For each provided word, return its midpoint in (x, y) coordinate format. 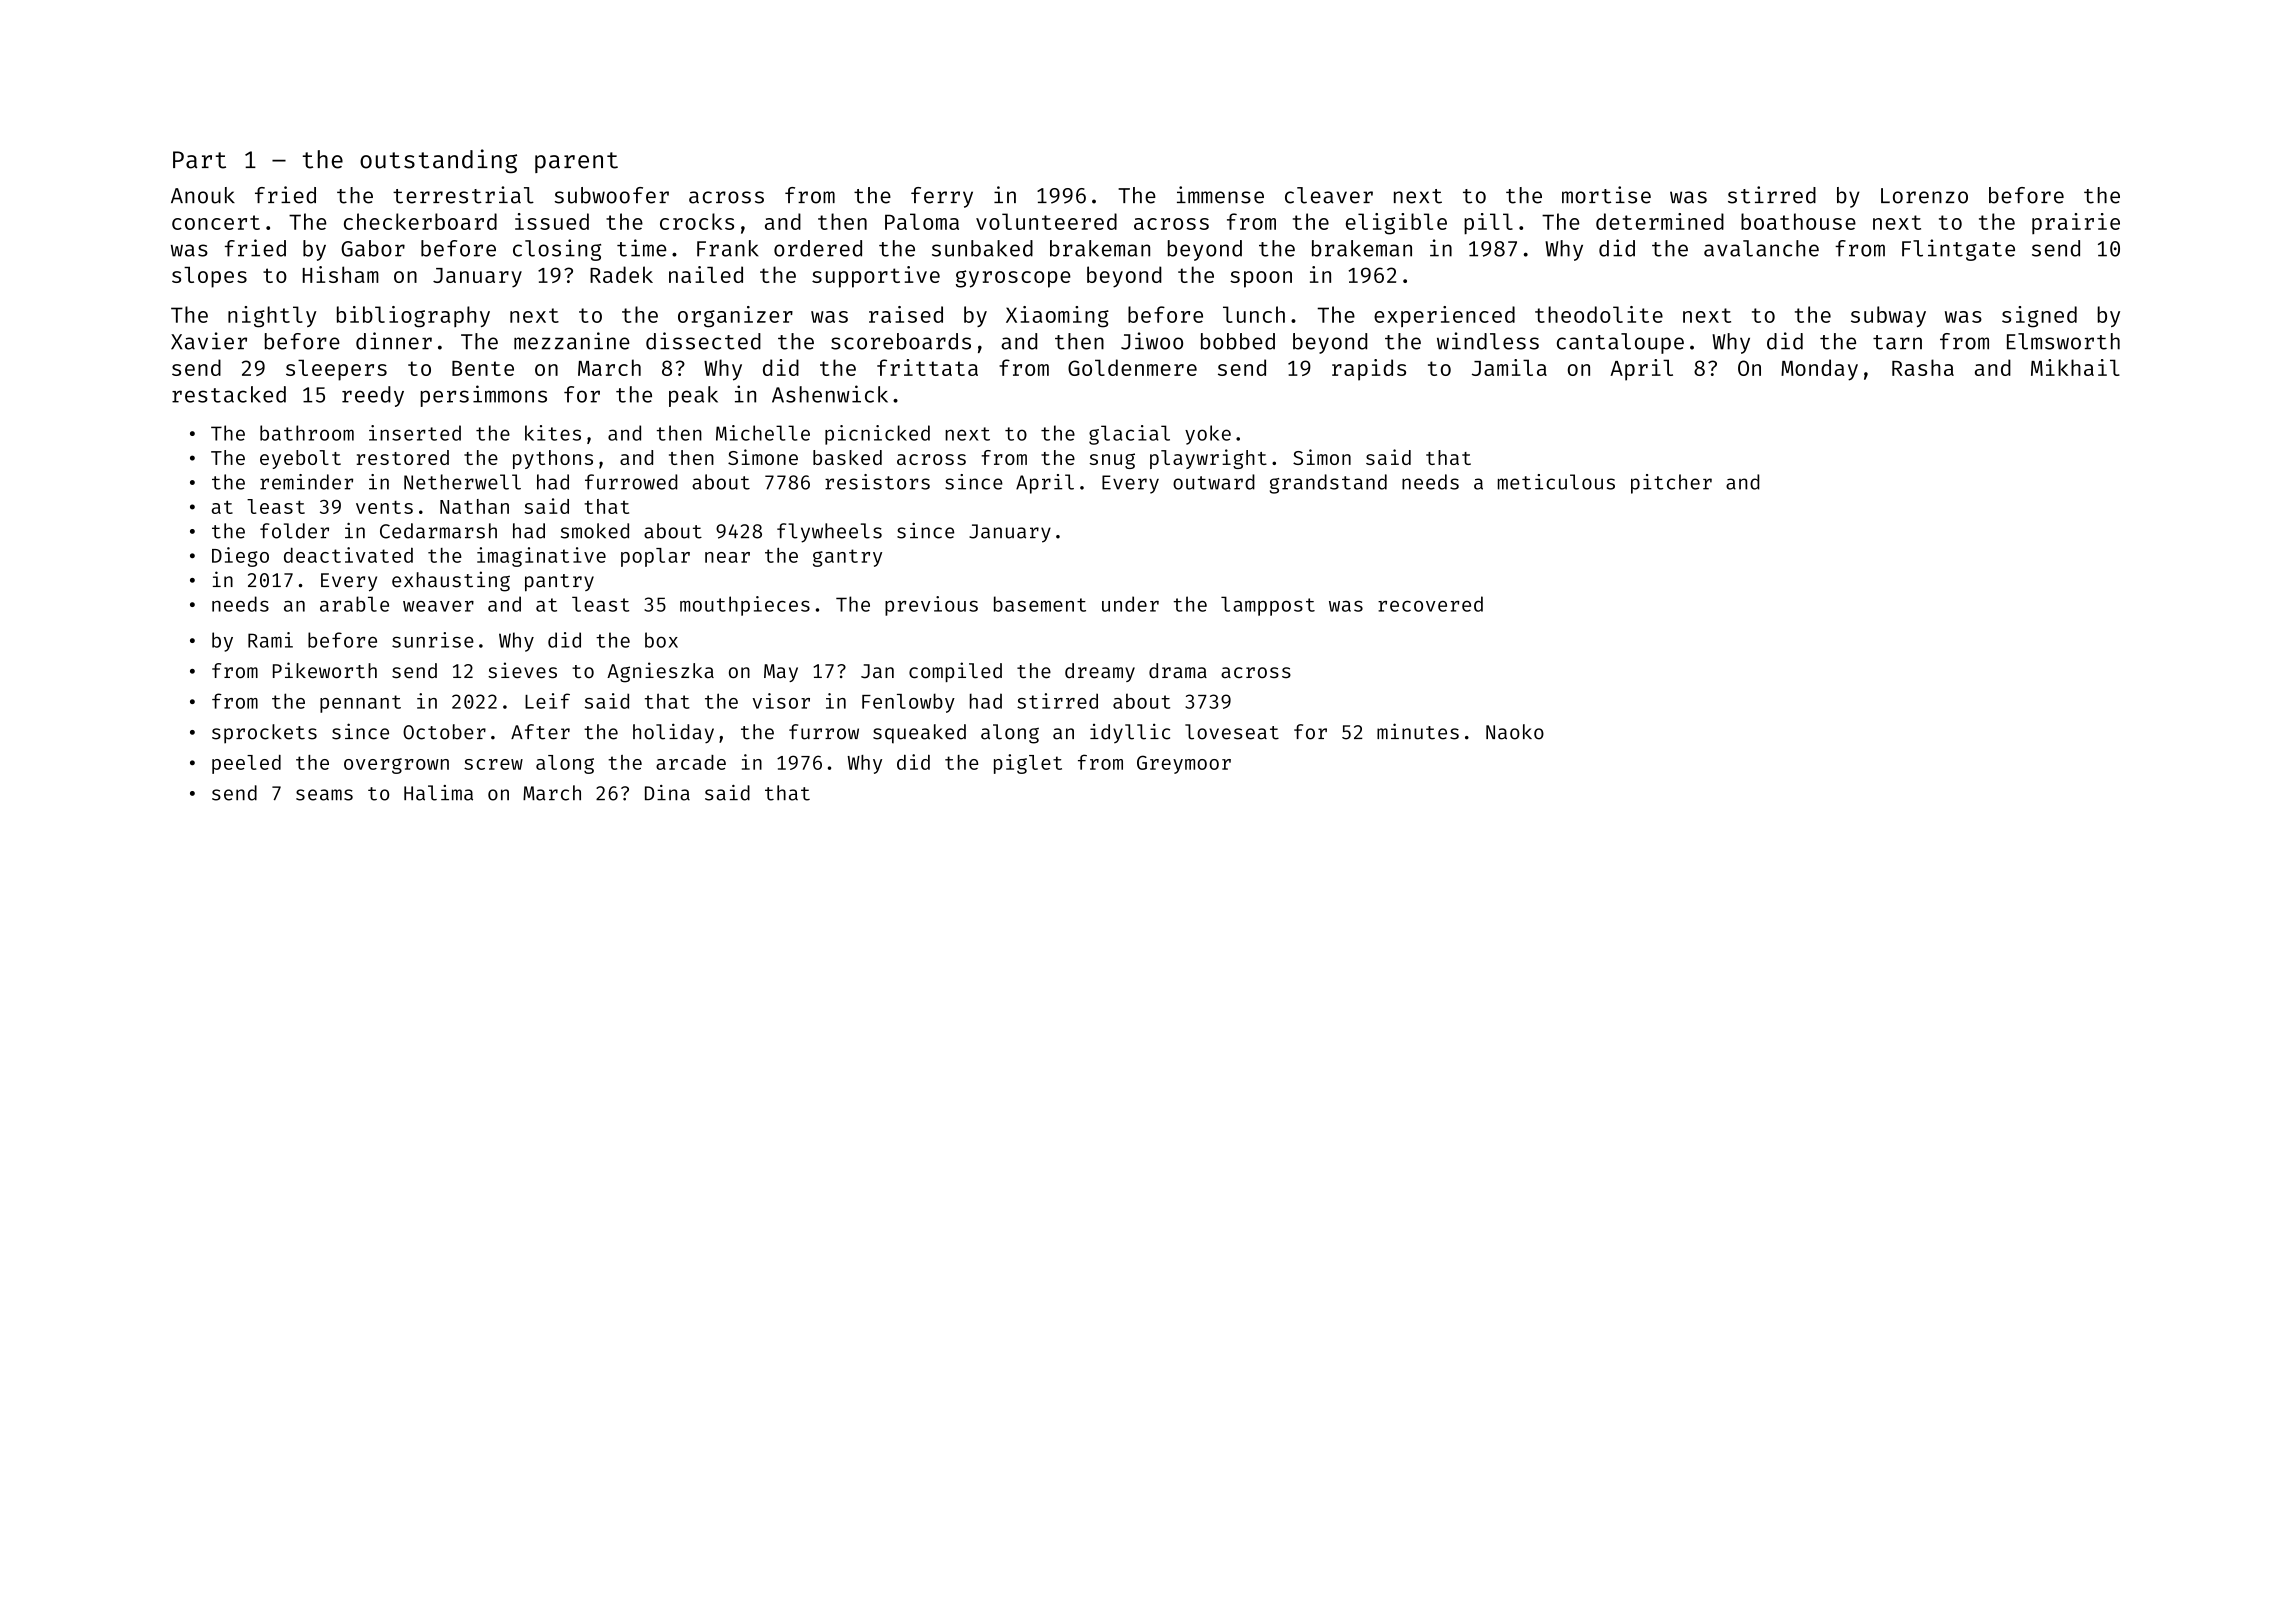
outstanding (438, 161)
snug (1112, 461)
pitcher (1671, 484)
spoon (1261, 279)
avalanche (1761, 248)
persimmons (484, 396)
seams (324, 795)
